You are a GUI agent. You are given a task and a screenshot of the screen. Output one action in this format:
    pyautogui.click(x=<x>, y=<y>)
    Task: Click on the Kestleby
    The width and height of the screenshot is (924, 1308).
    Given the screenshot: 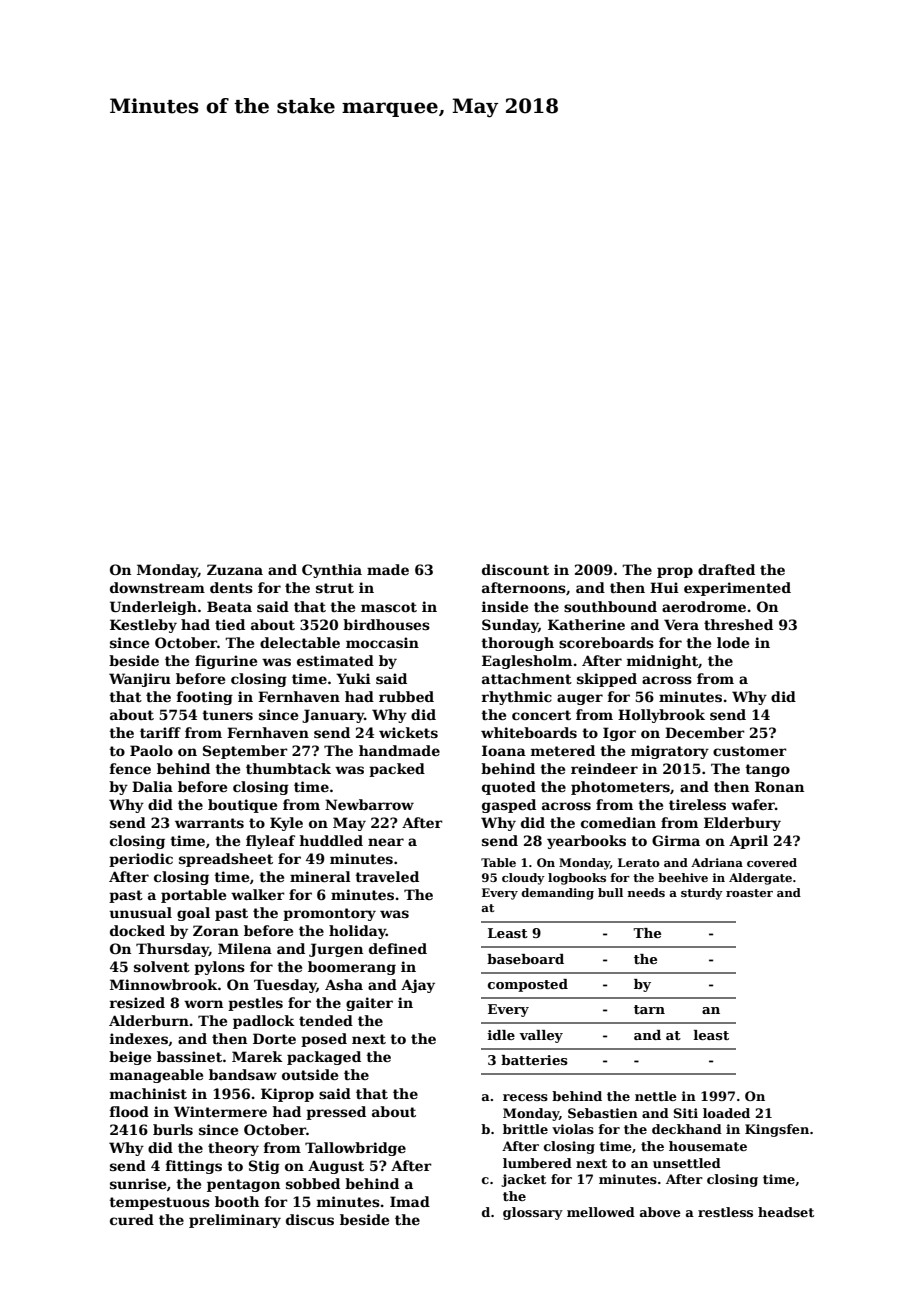 What is the action you would take?
    pyautogui.click(x=143, y=626)
